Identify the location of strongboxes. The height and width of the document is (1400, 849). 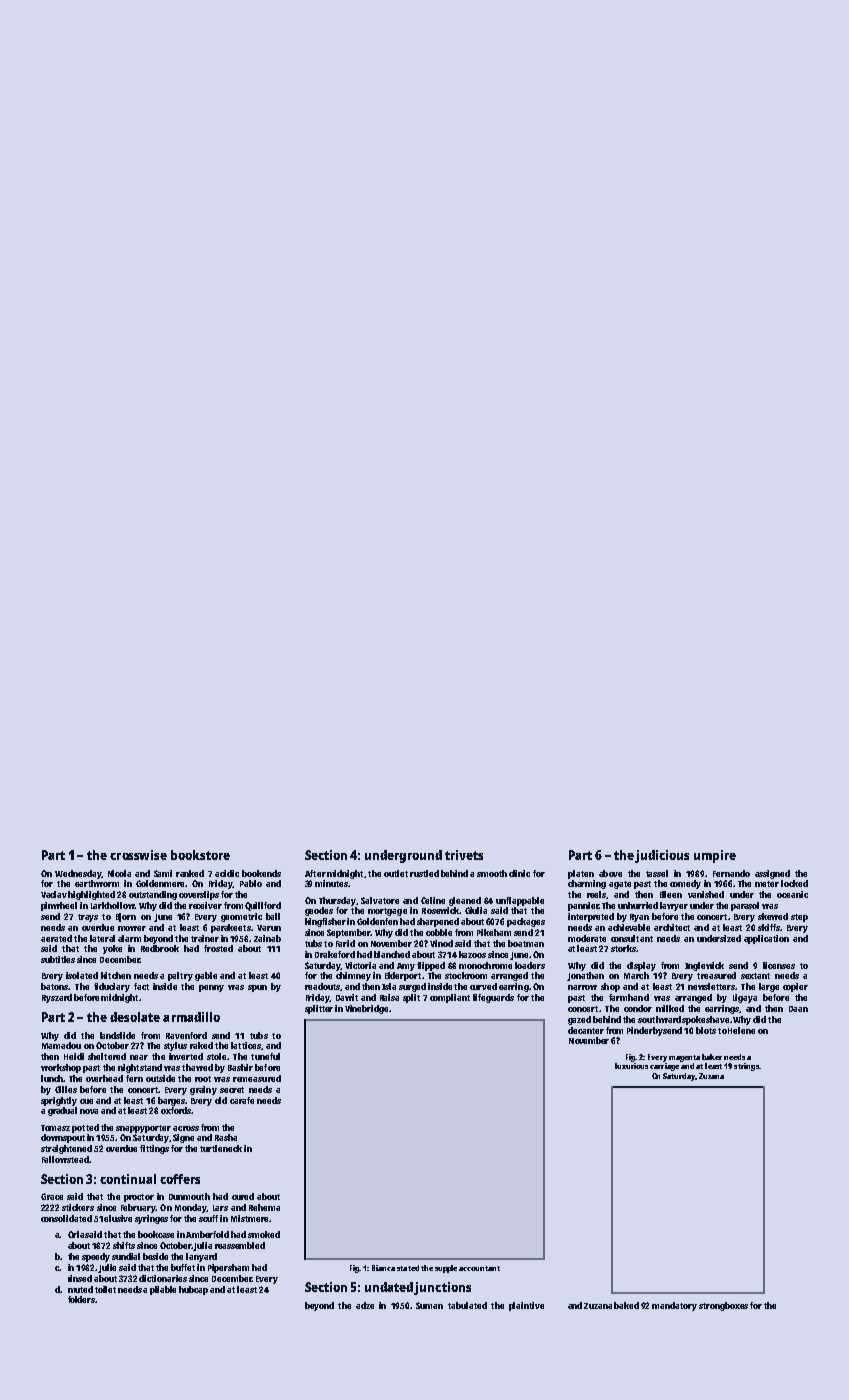
(723, 1306).
